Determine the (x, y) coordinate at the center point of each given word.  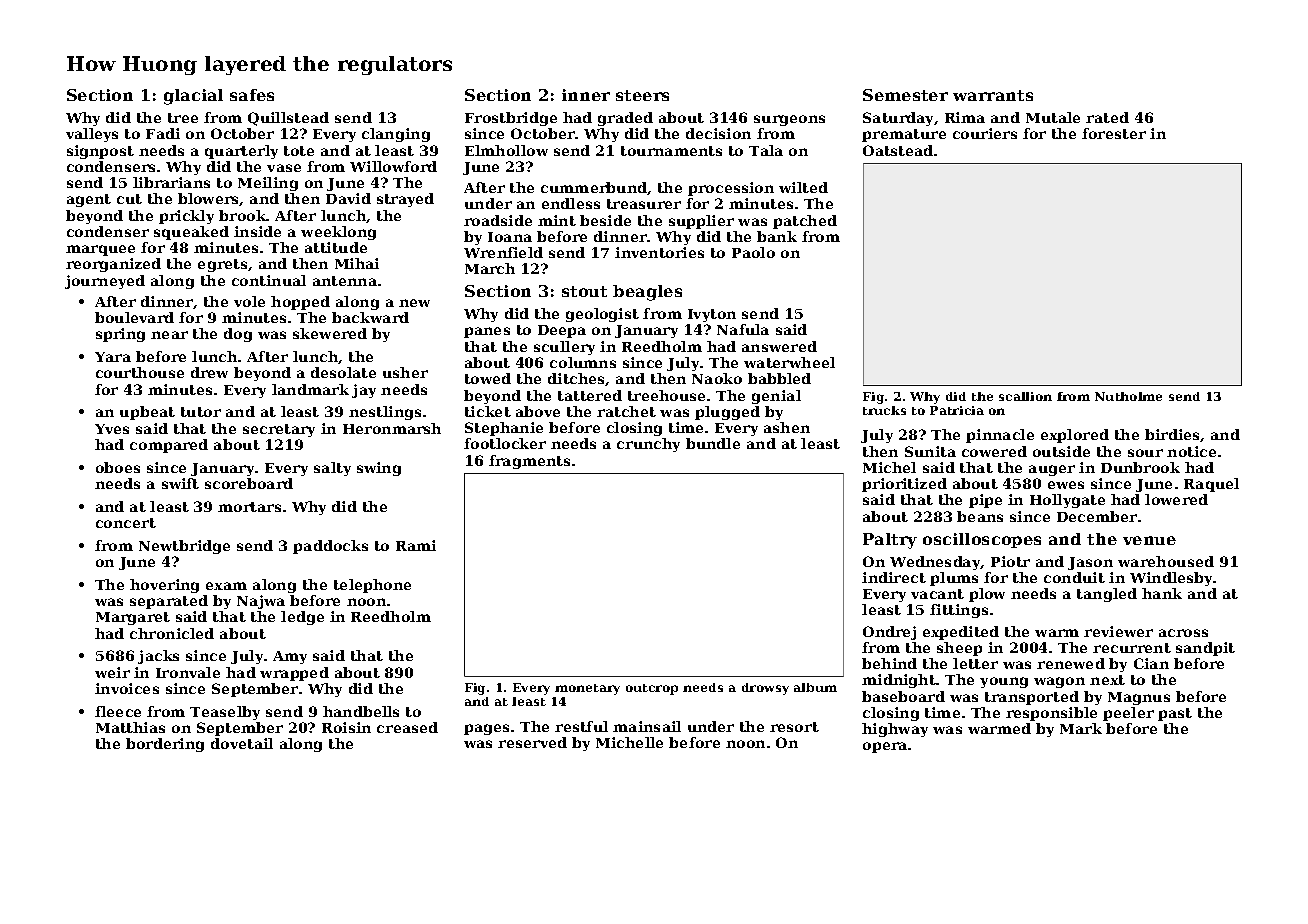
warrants (993, 95)
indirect (894, 577)
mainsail (647, 726)
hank (1162, 593)
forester (1114, 133)
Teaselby (225, 713)
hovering (164, 586)
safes (252, 95)
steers (642, 95)
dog (238, 335)
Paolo (753, 252)
